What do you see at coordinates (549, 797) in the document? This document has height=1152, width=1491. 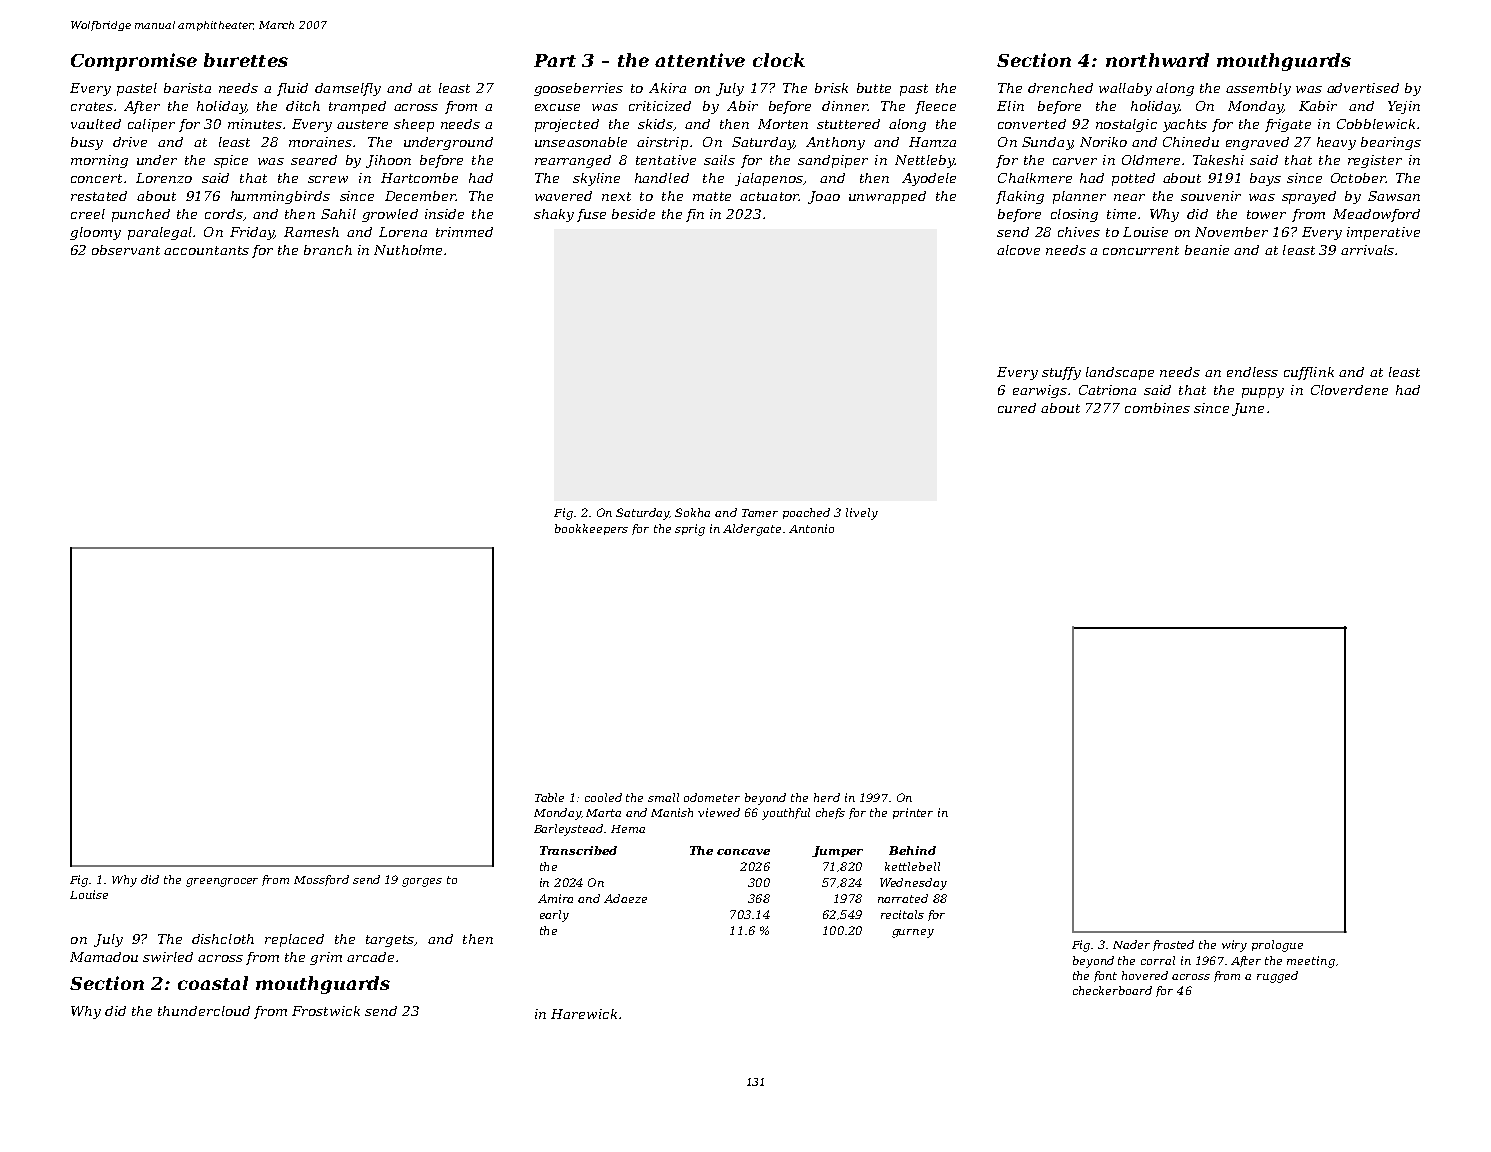 I see `Table` at bounding box center [549, 797].
